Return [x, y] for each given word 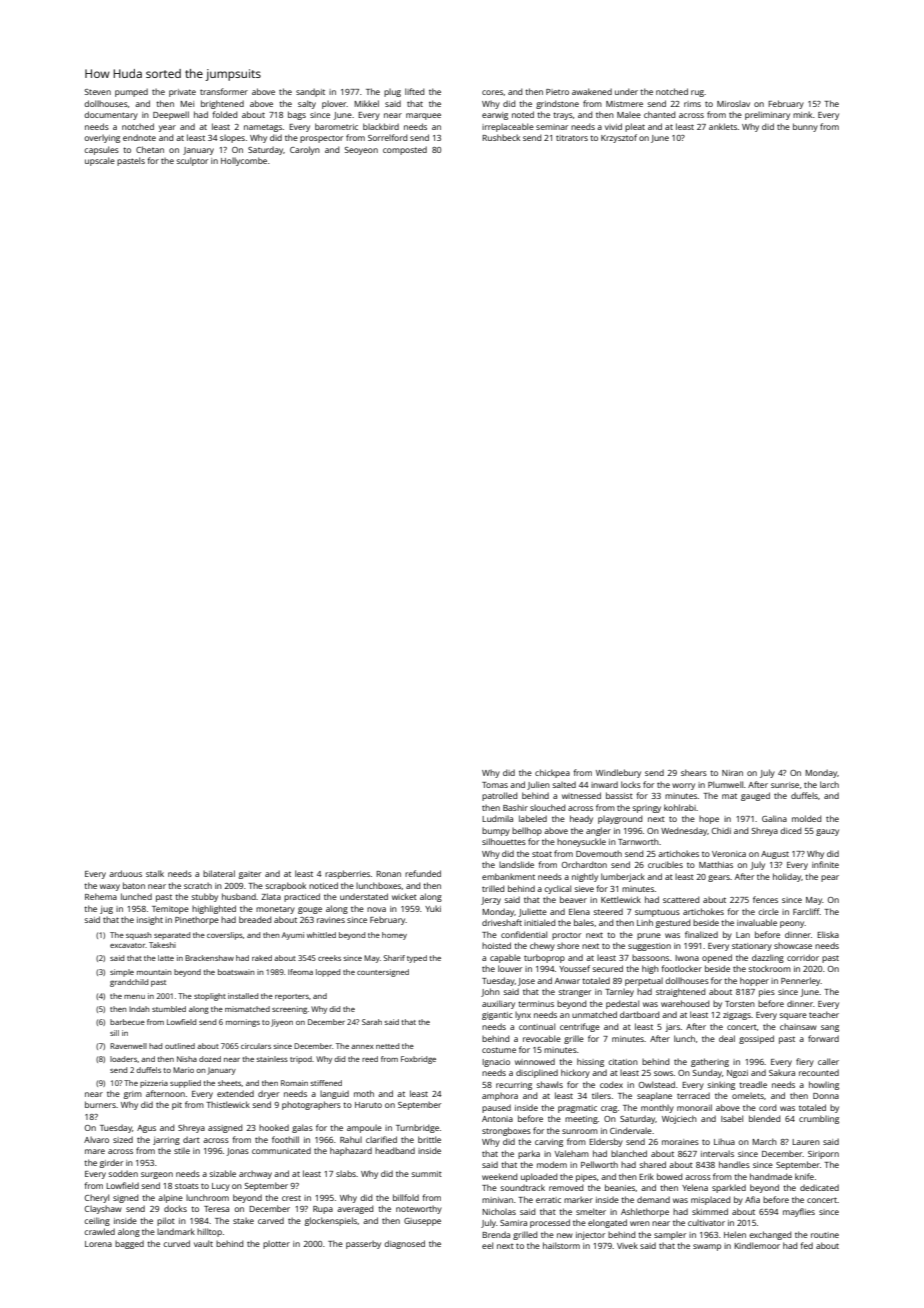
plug [392, 93]
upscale [100, 161]
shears [694, 772]
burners [100, 1104]
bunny [805, 127]
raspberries [347, 874]
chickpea [552, 773]
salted [564, 784]
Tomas [495, 785]
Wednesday [684, 831]
